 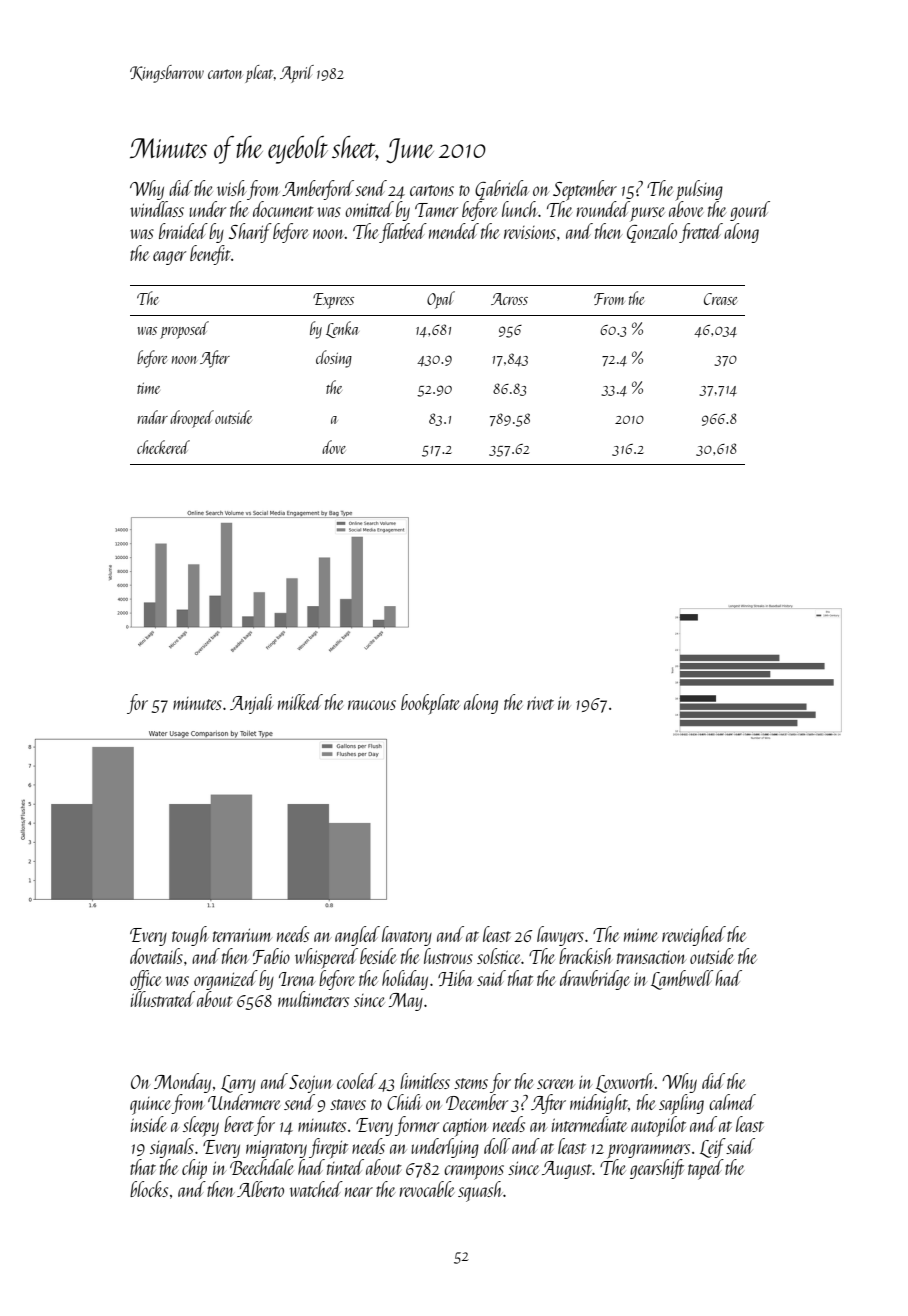 I want to click on windlass, so click(x=157, y=209).
